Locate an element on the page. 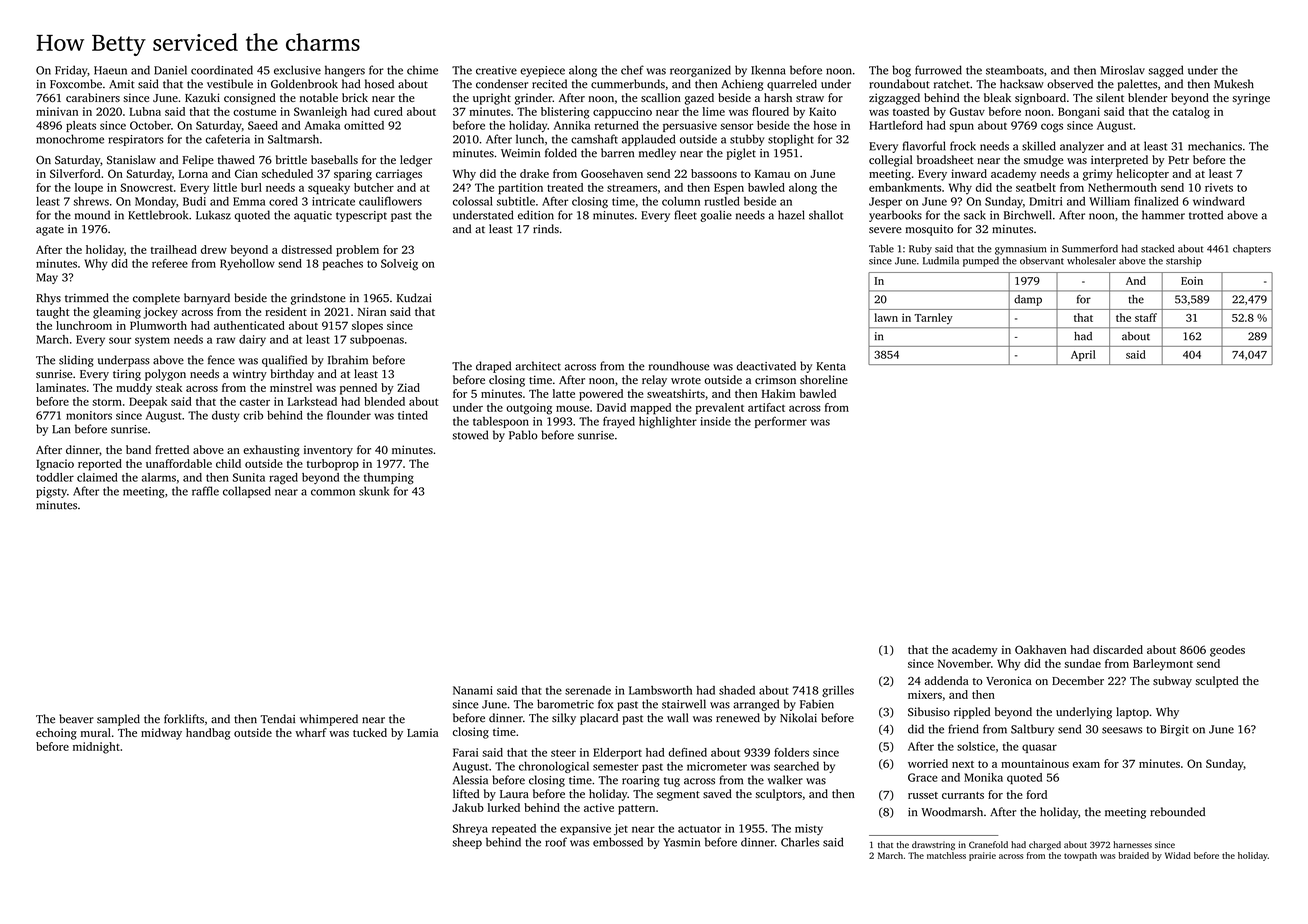  shrews is located at coordinates (91, 201).
